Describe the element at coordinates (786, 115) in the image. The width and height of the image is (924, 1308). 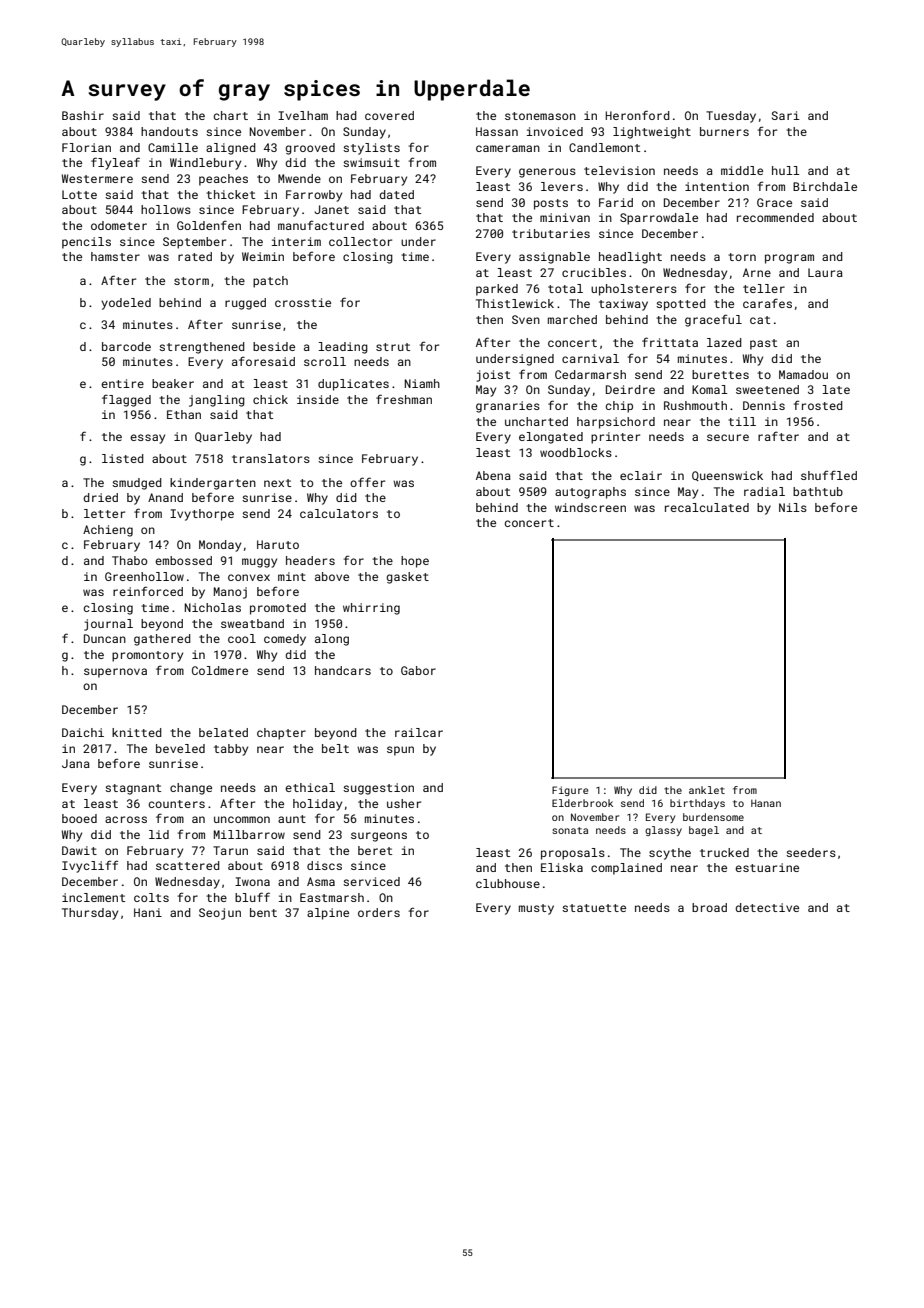
I see `Sari` at that location.
